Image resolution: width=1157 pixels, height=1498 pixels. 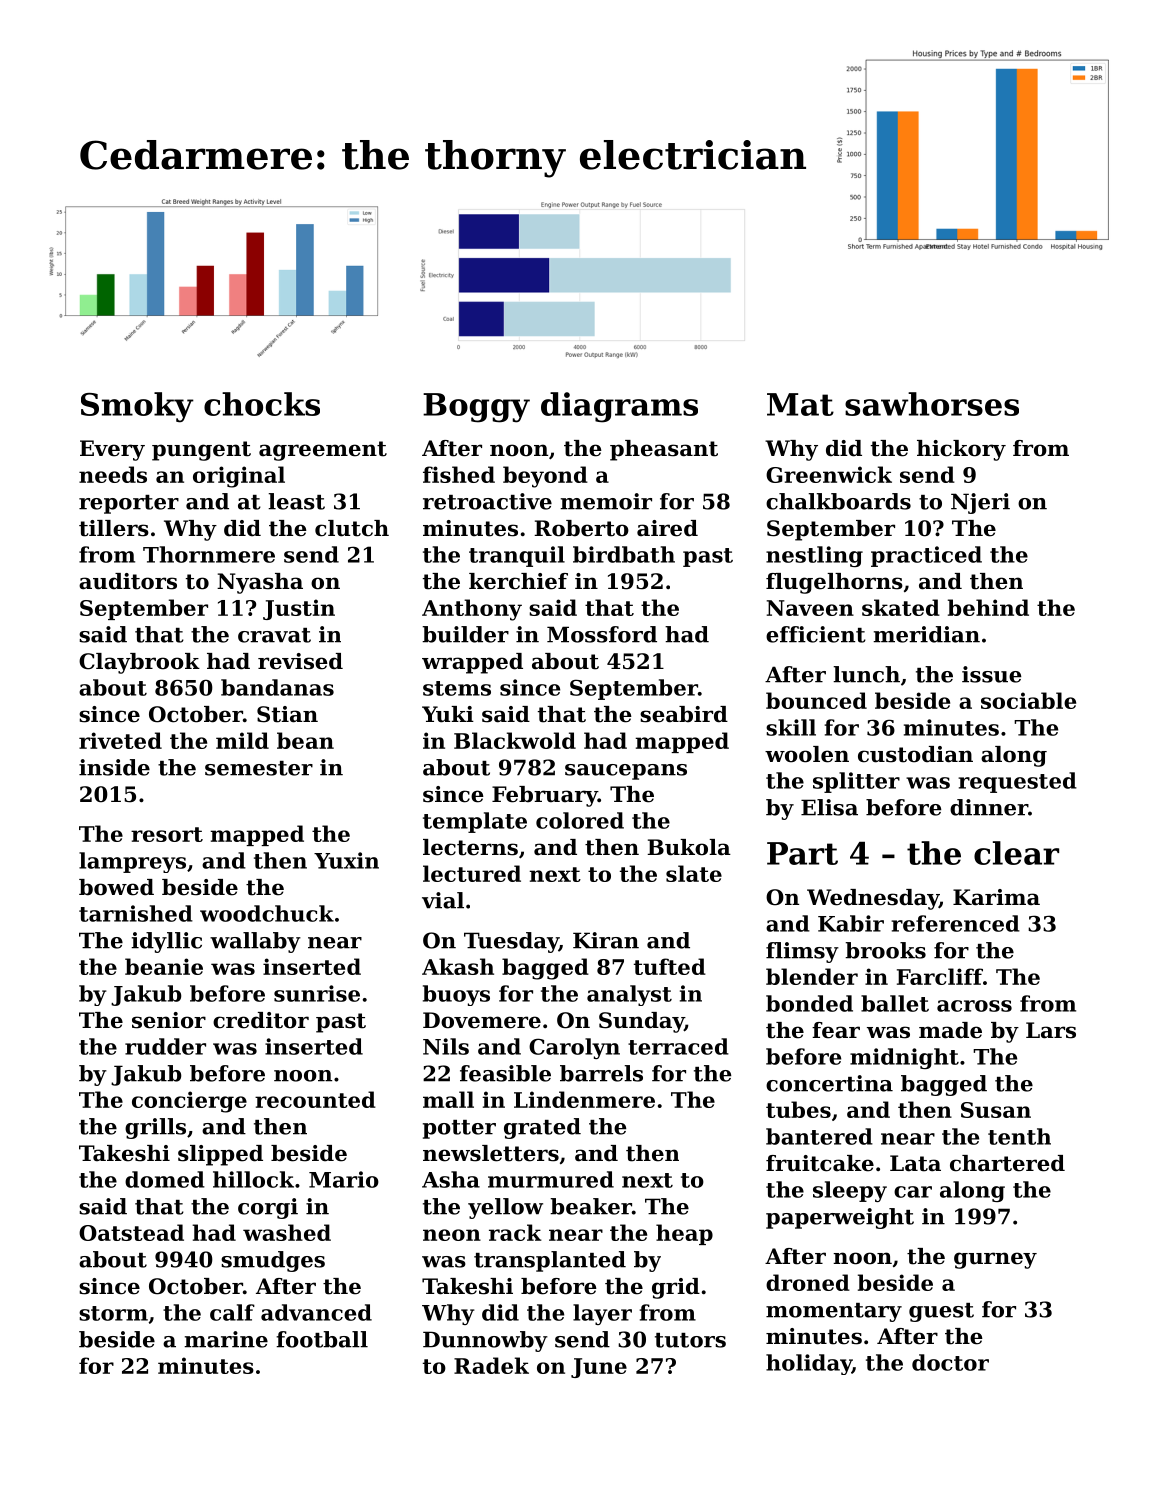 I want to click on aired, so click(x=667, y=528).
